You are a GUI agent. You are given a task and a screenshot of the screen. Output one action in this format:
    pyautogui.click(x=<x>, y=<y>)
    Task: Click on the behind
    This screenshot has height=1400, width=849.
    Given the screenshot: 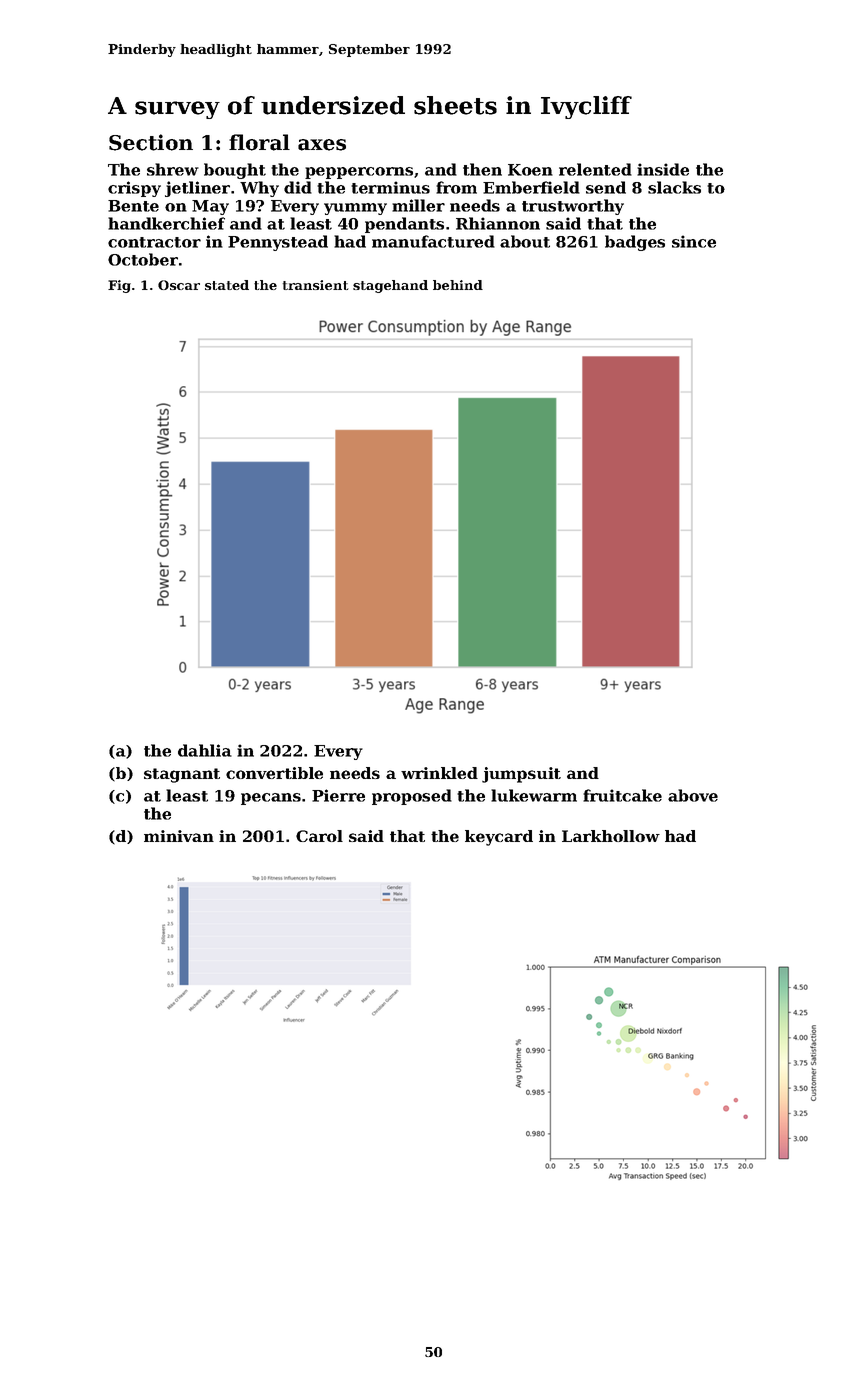 What is the action you would take?
    pyautogui.click(x=458, y=285)
